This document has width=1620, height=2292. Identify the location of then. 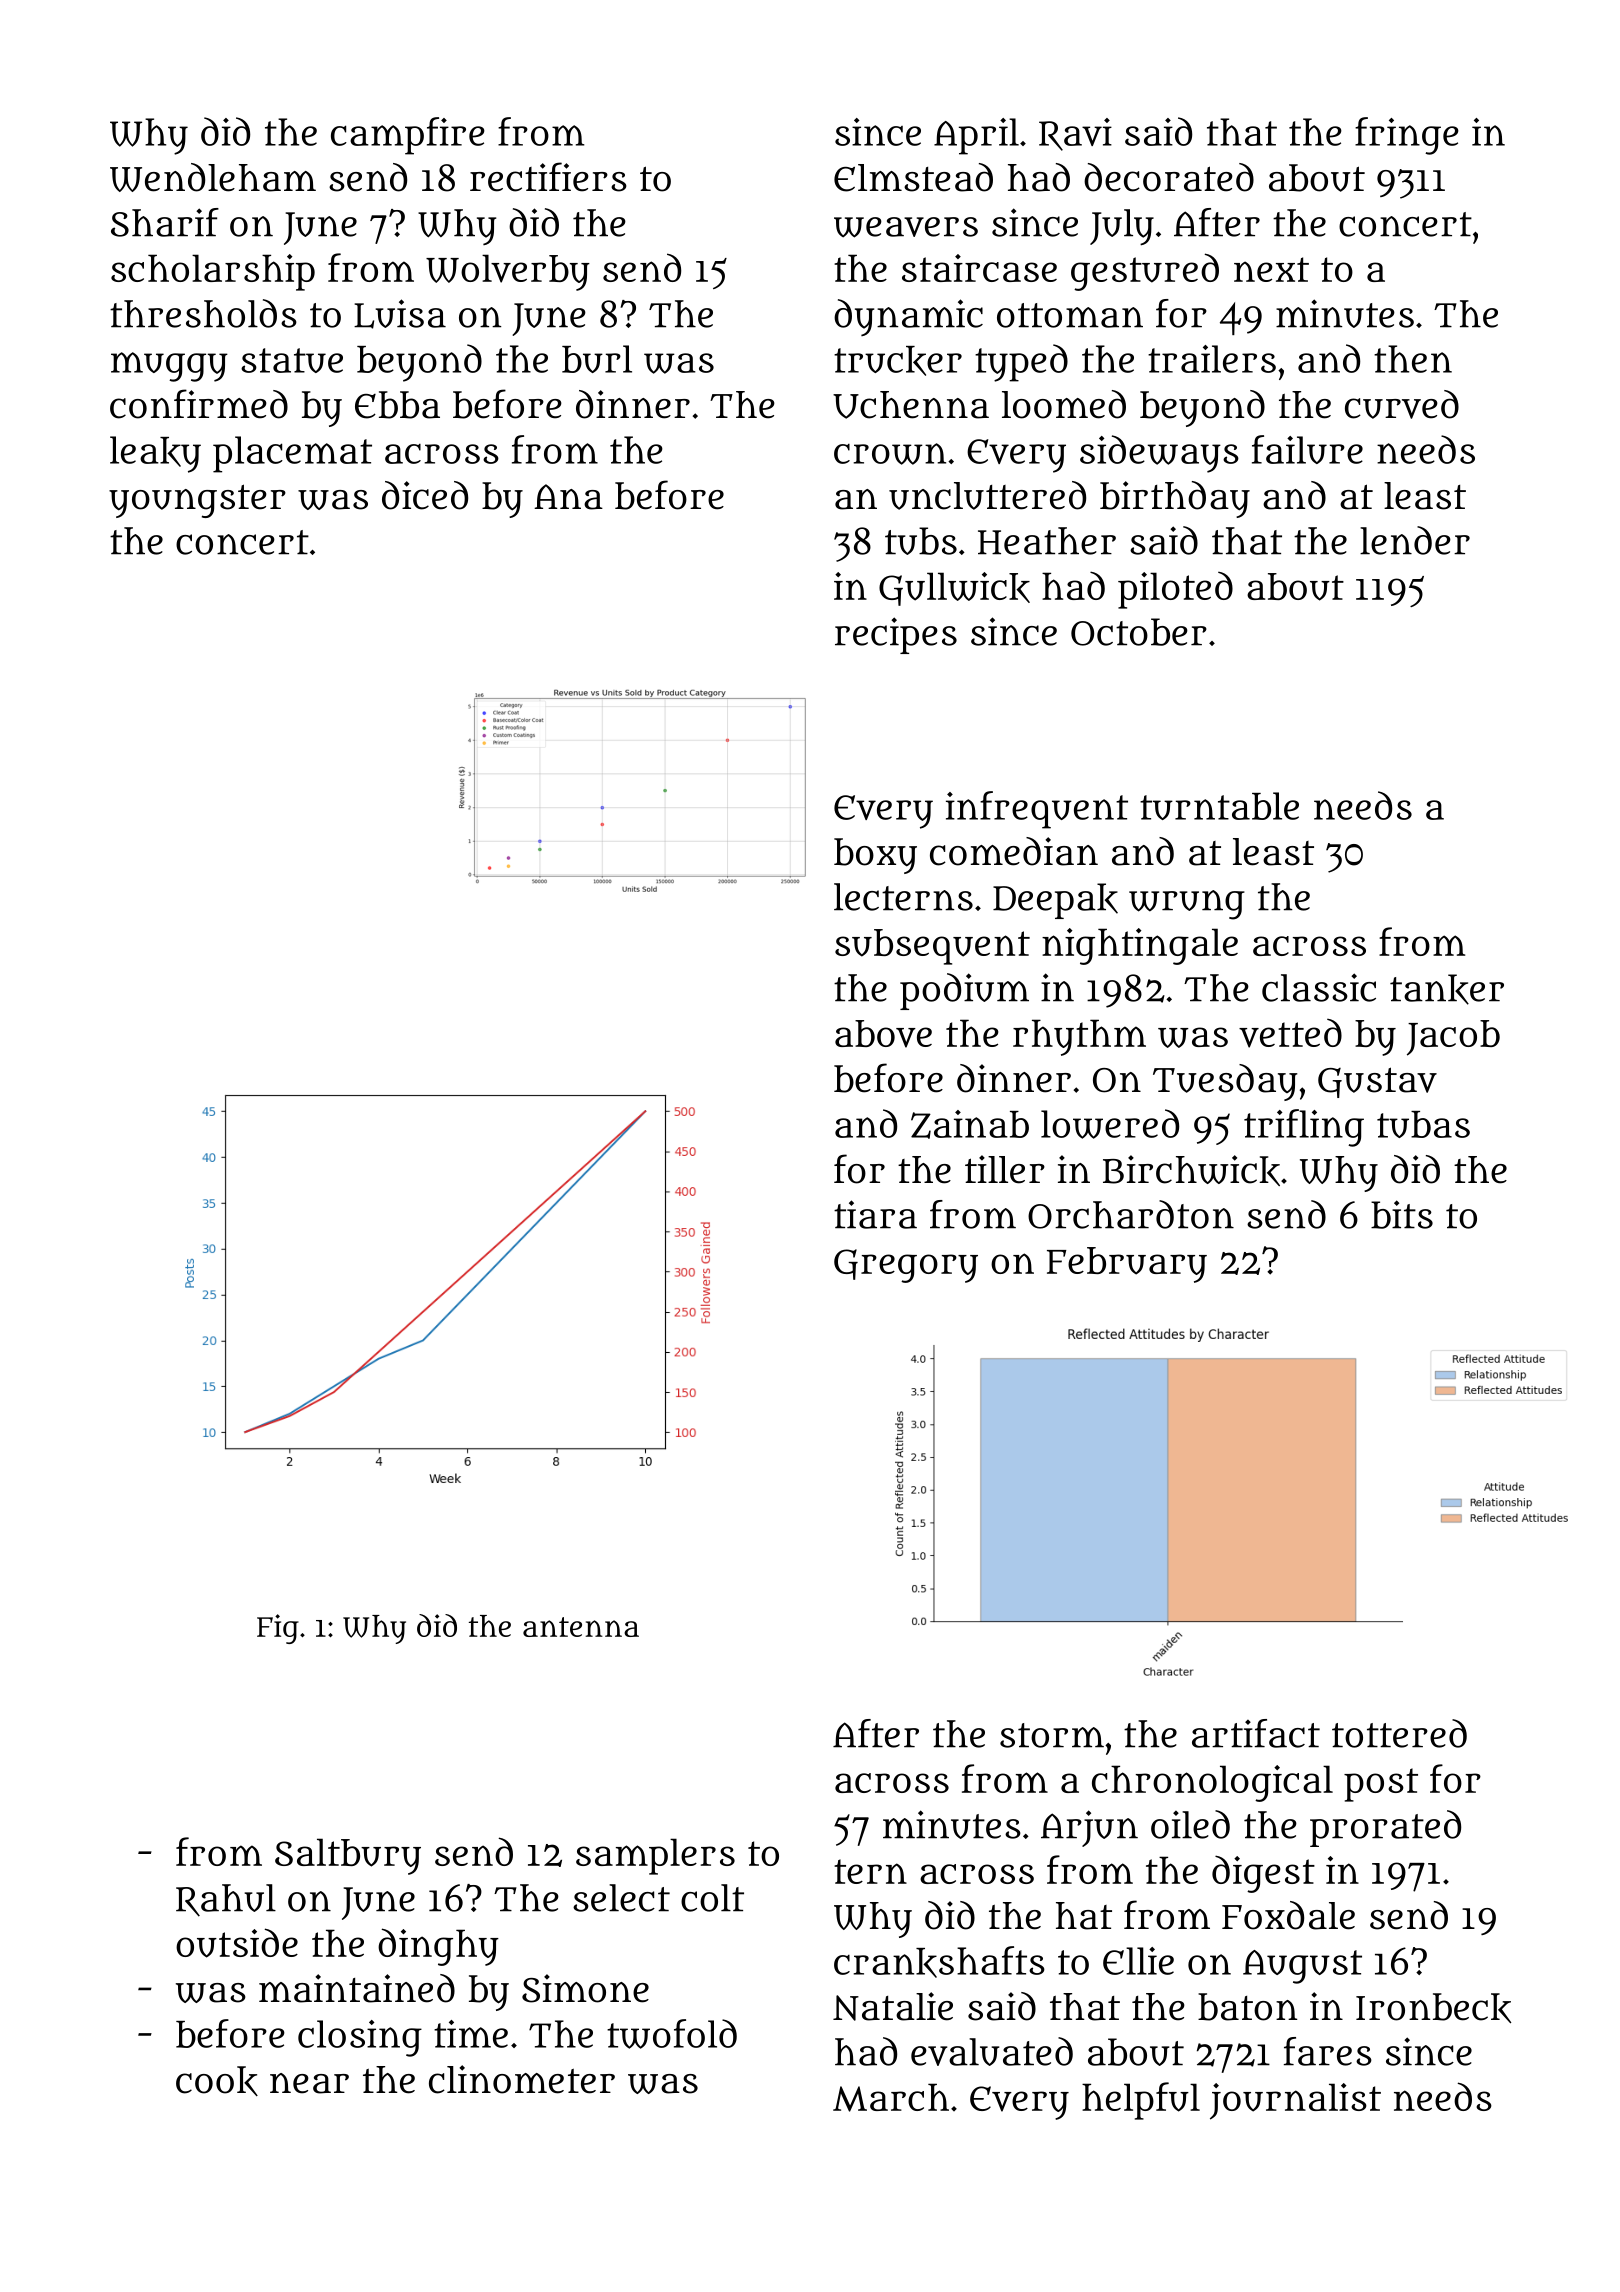
(1413, 359).
